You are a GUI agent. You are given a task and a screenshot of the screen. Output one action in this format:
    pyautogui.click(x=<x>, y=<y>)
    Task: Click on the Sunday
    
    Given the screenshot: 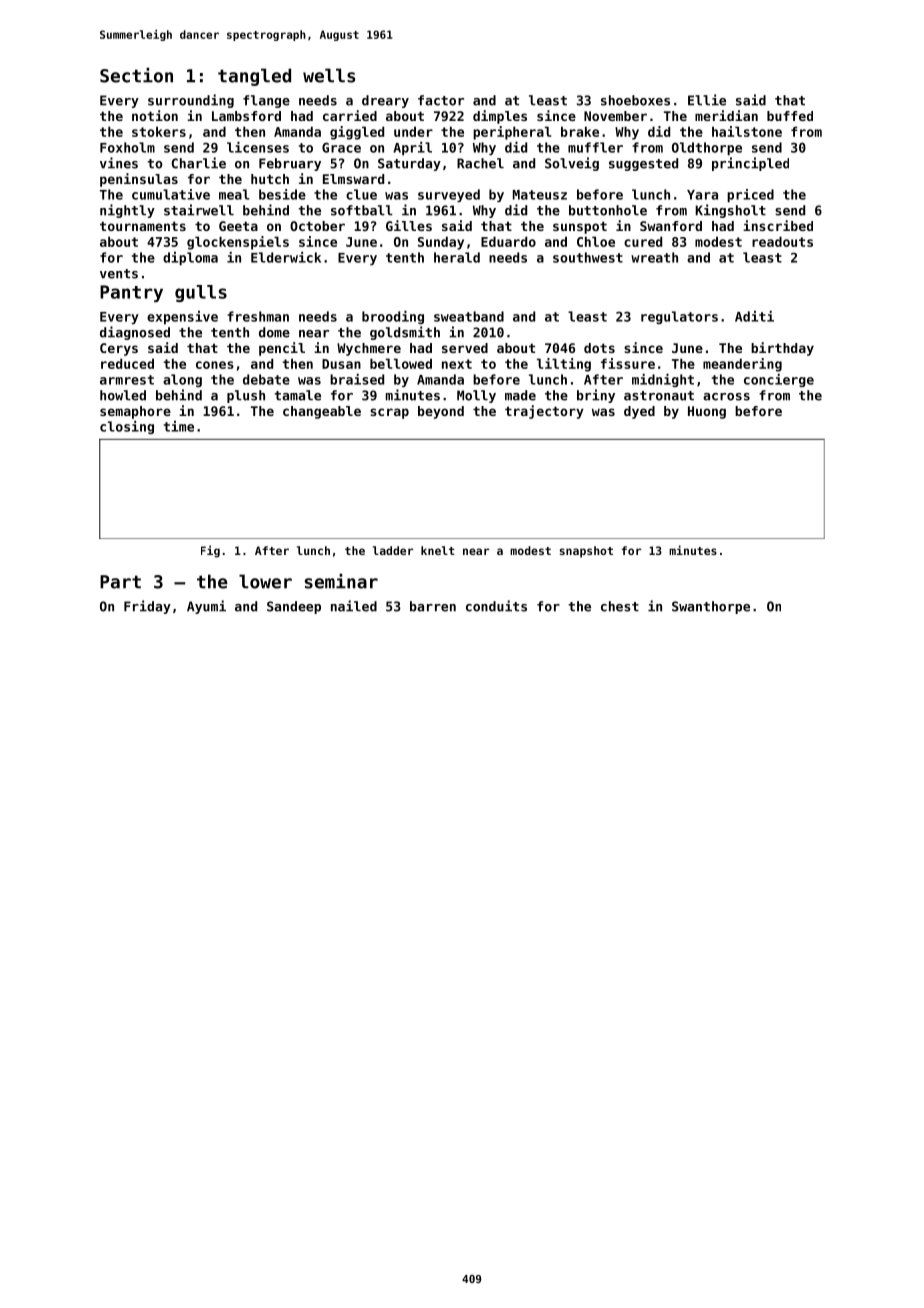 What is the action you would take?
    pyautogui.click(x=441, y=243)
